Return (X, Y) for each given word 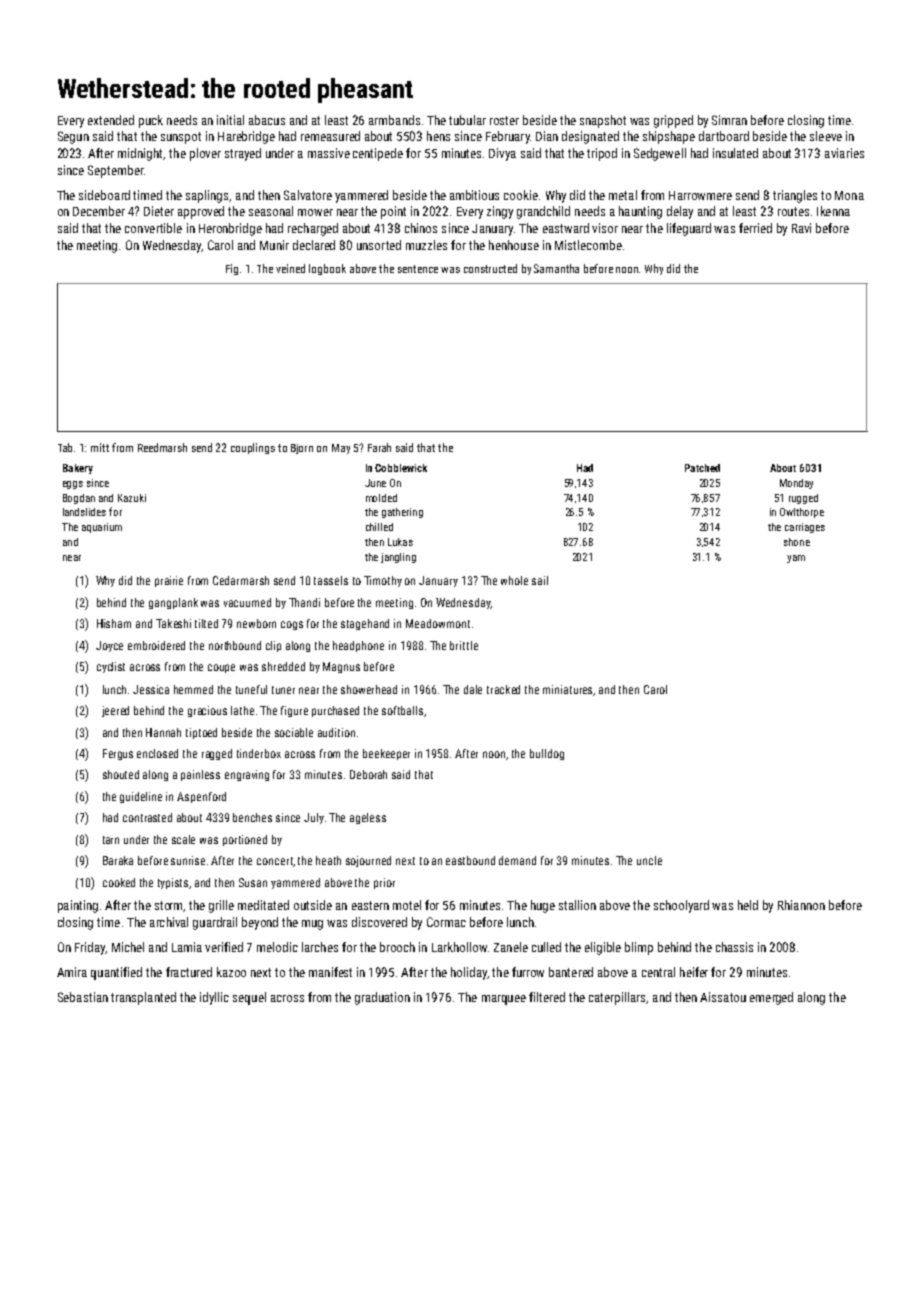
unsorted (379, 245)
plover (205, 154)
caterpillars (618, 998)
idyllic (214, 998)
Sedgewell (660, 154)
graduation (382, 998)
